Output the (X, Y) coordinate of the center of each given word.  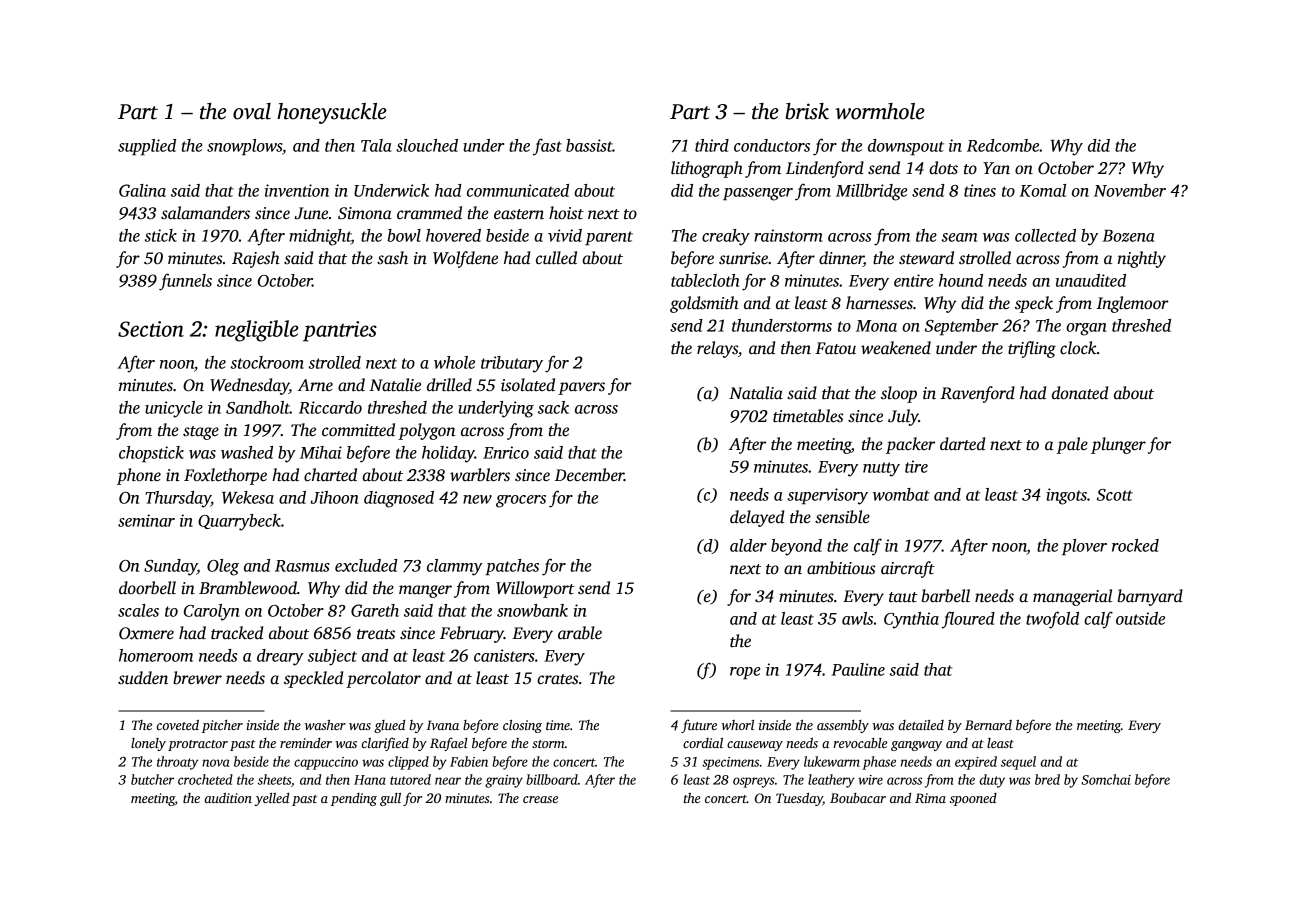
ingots (1066, 496)
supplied (147, 147)
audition (228, 798)
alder (748, 545)
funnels (185, 282)
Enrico (506, 452)
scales (138, 610)
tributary (512, 364)
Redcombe (1003, 145)
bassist (589, 145)
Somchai (1106, 779)
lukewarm (832, 761)
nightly (1142, 259)
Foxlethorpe (225, 476)
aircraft (908, 569)
